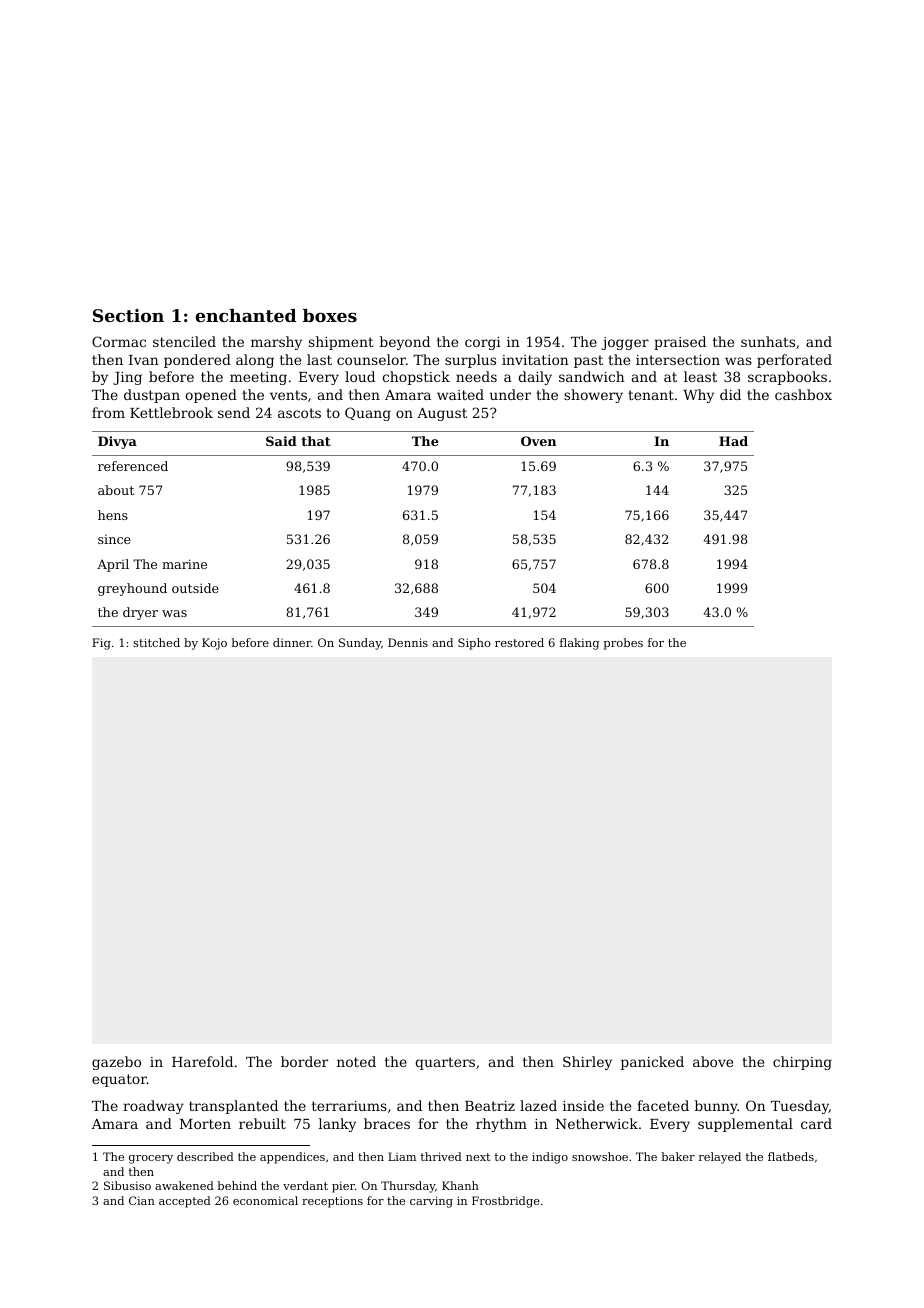 This image has height=1308, width=924. What do you see at coordinates (768, 341) in the image?
I see `sunhats` at bounding box center [768, 341].
